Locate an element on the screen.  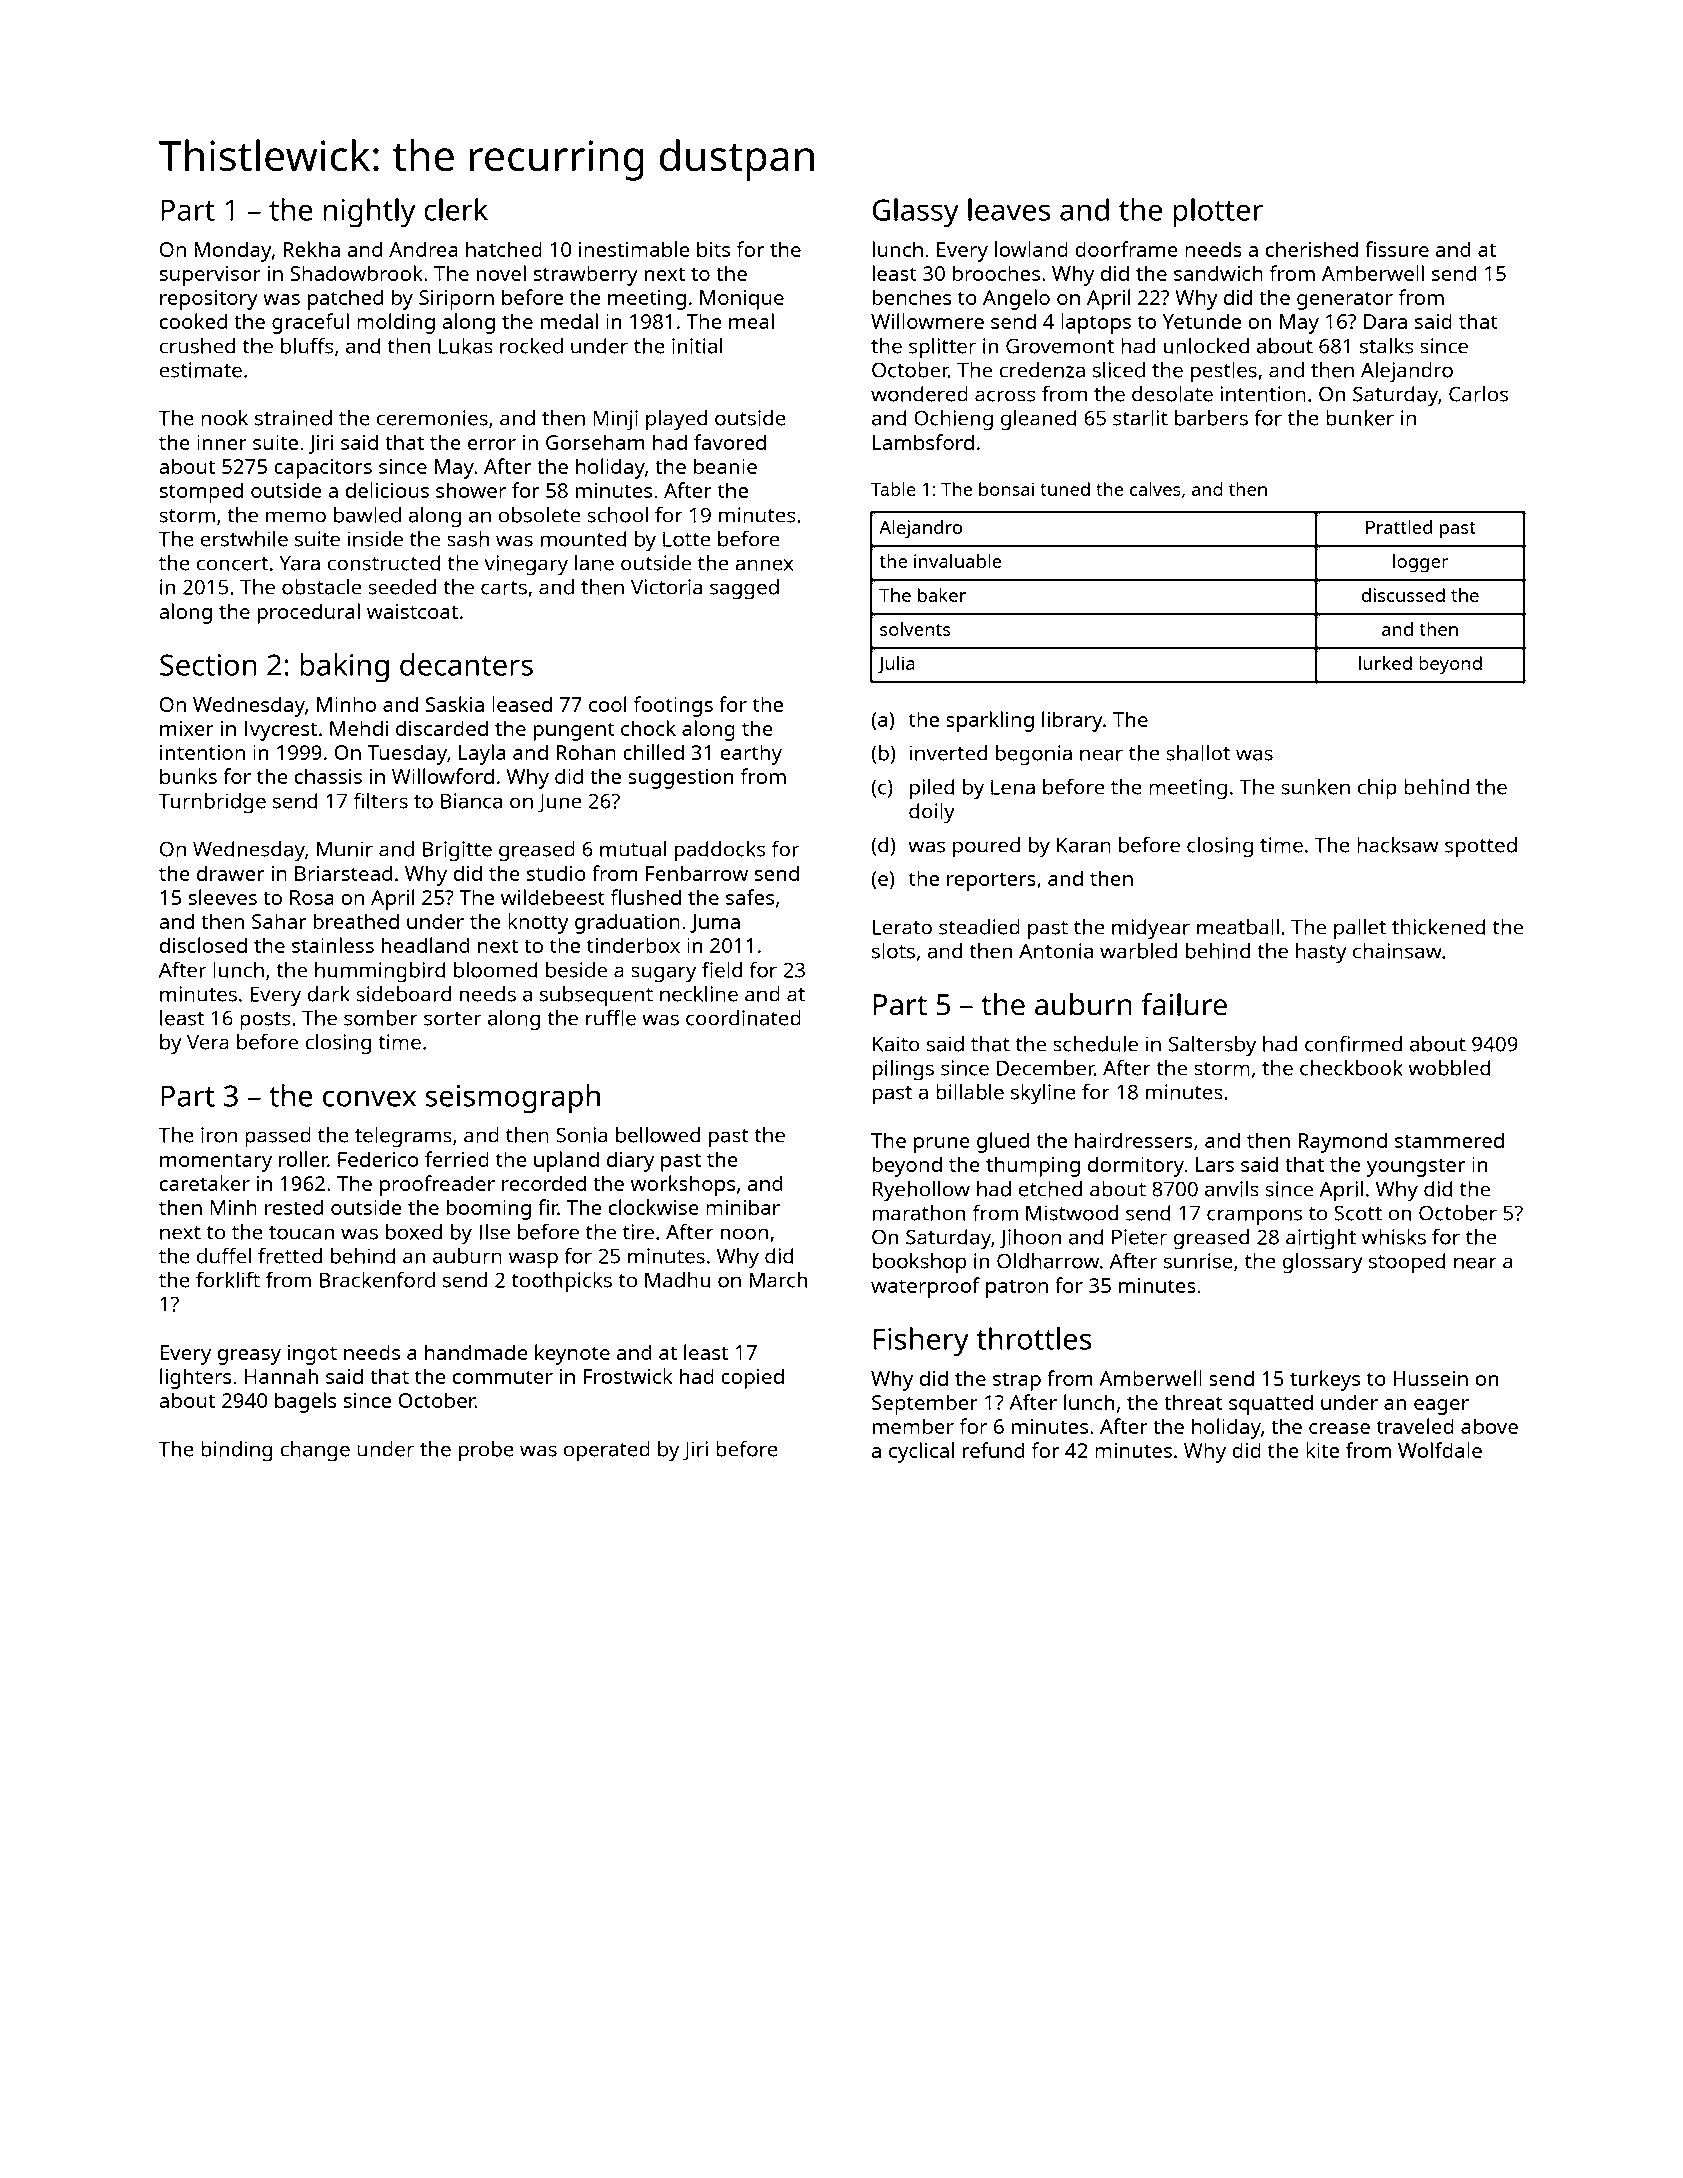
slots is located at coordinates (893, 951).
